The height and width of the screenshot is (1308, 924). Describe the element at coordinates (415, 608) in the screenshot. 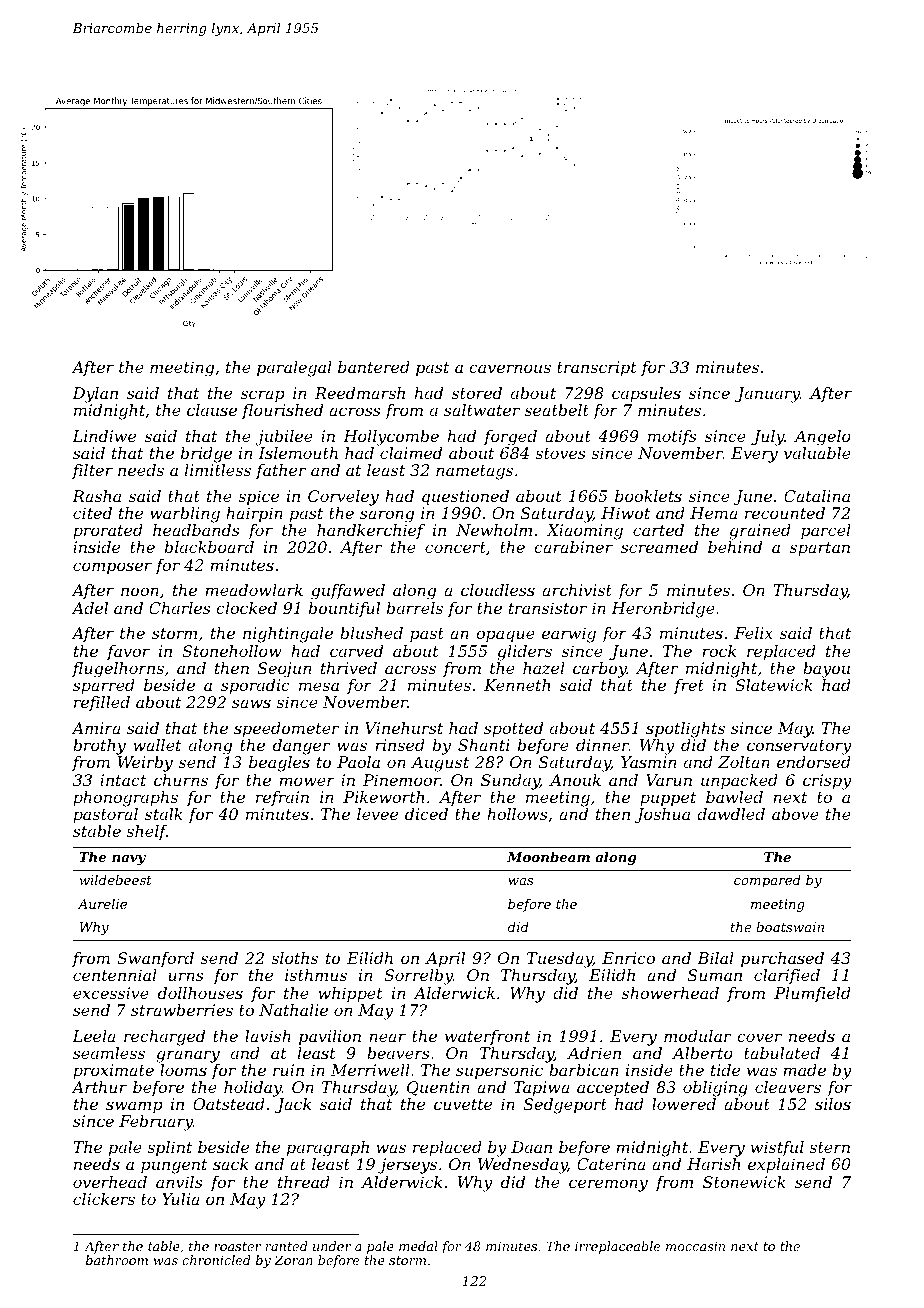

I see `barrels` at that location.
